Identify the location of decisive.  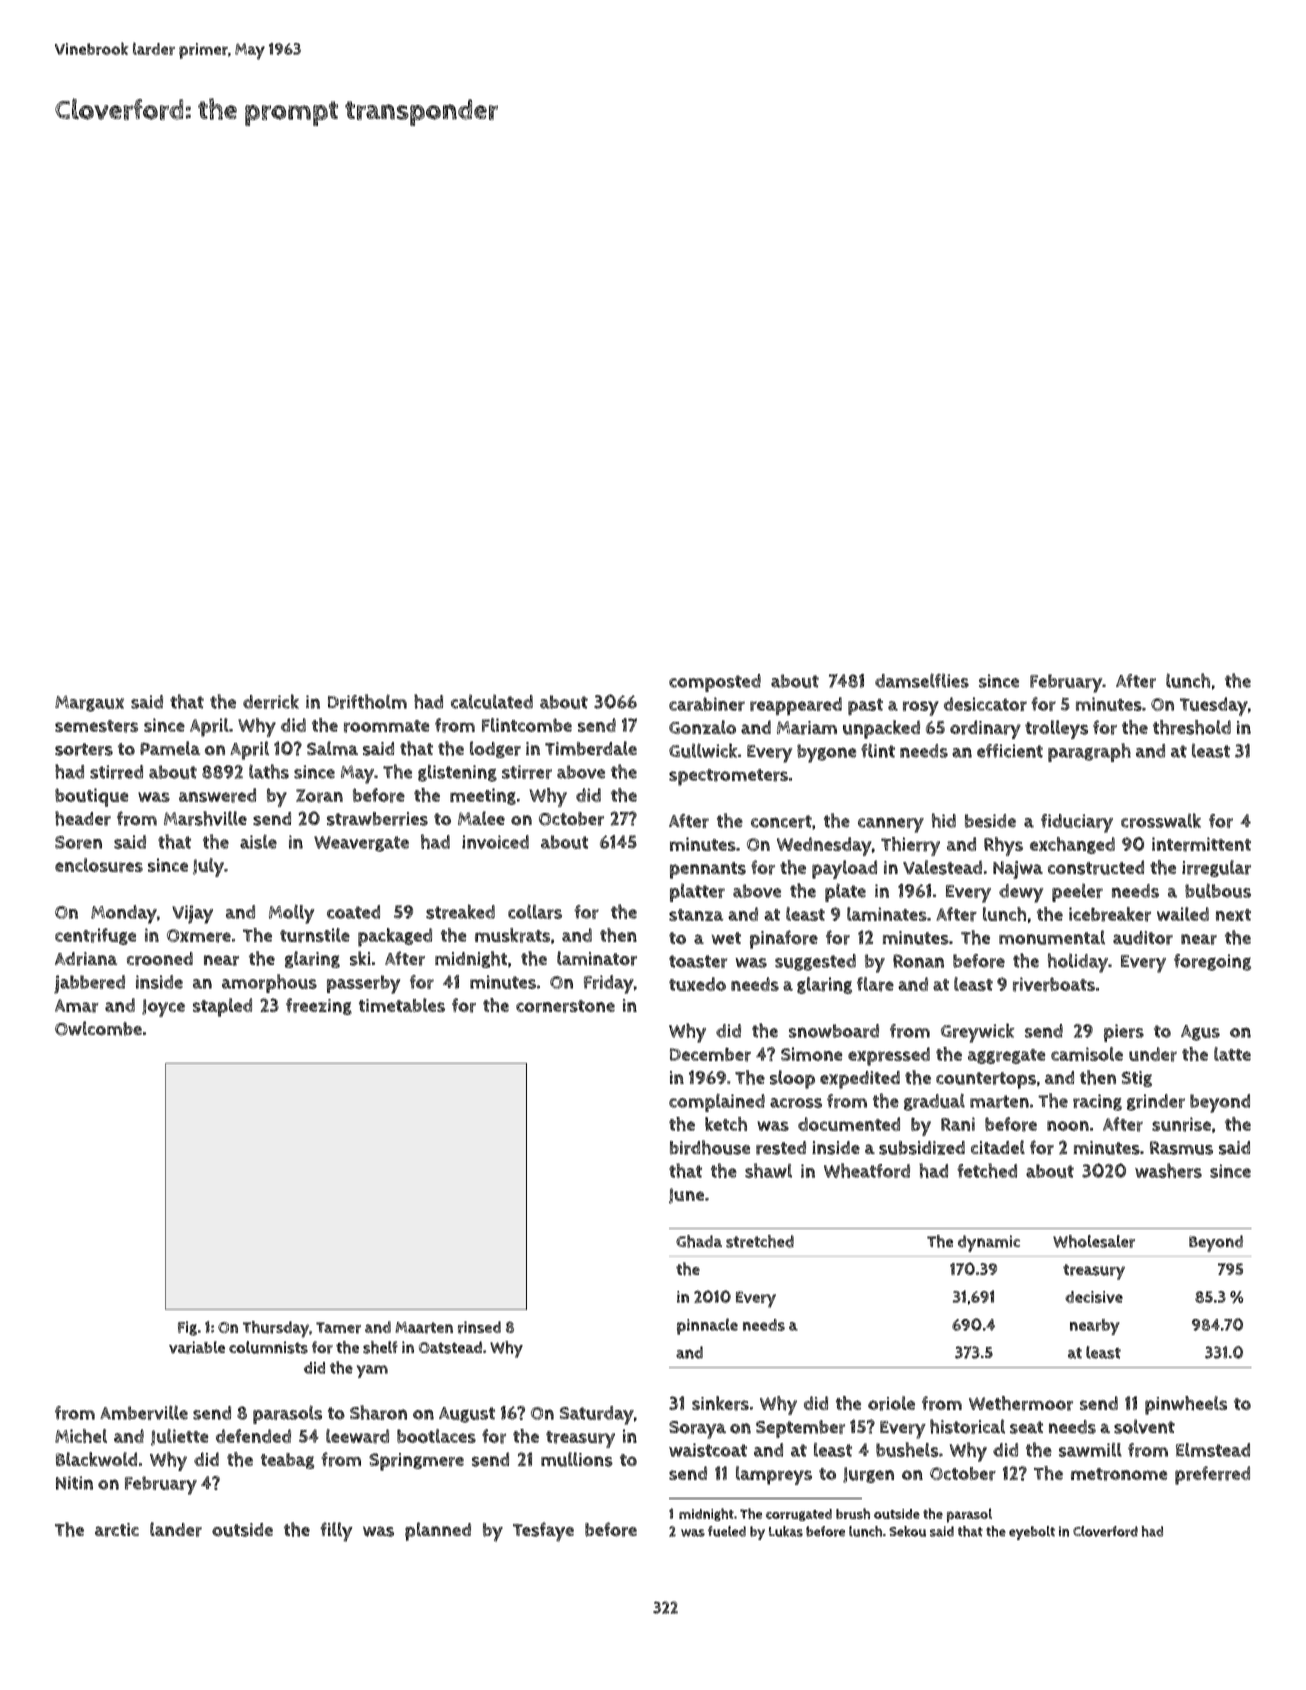
(1094, 1297).
